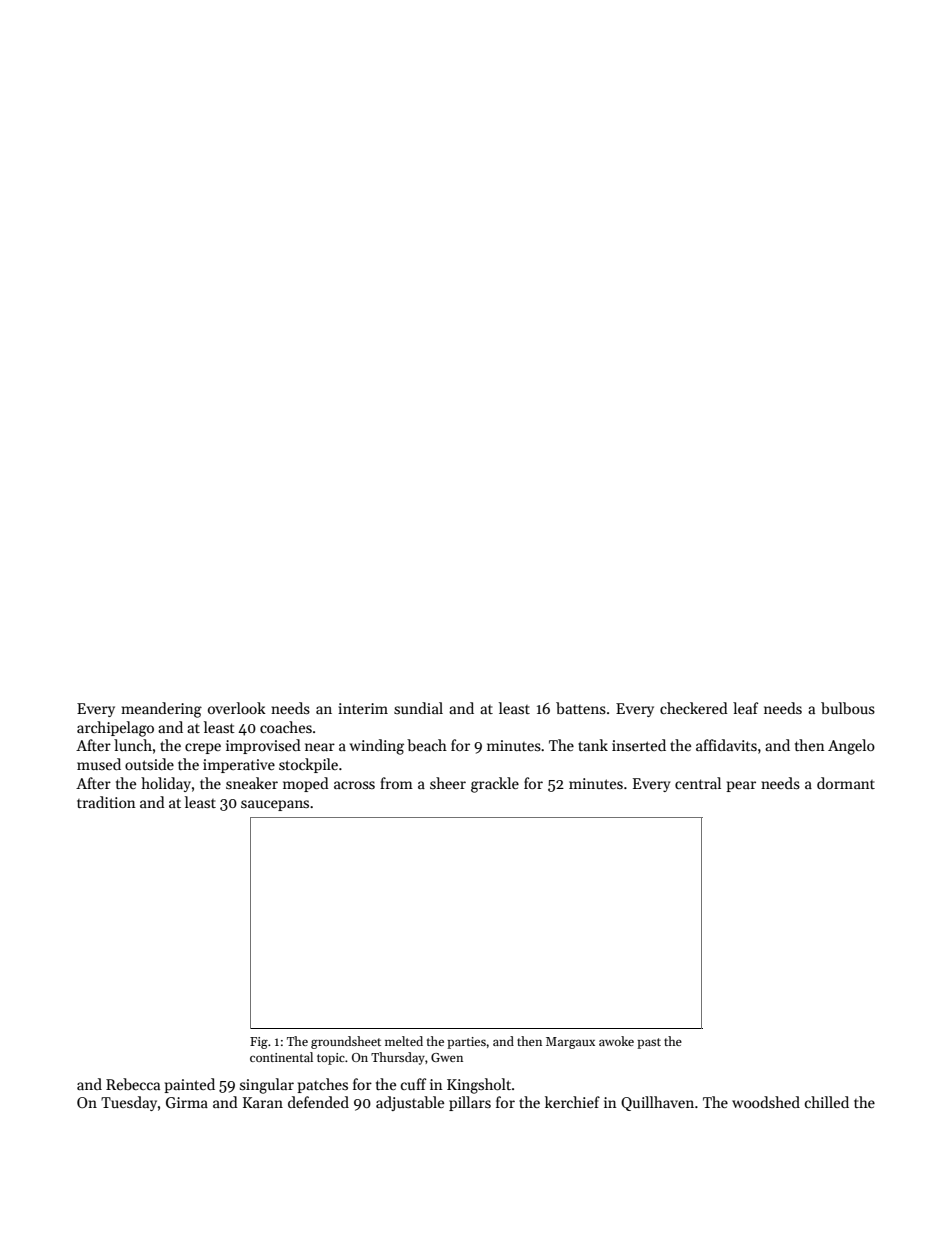 Image resolution: width=952 pixels, height=1233 pixels. Describe the element at coordinates (418, 708) in the image. I see `sundial` at that location.
